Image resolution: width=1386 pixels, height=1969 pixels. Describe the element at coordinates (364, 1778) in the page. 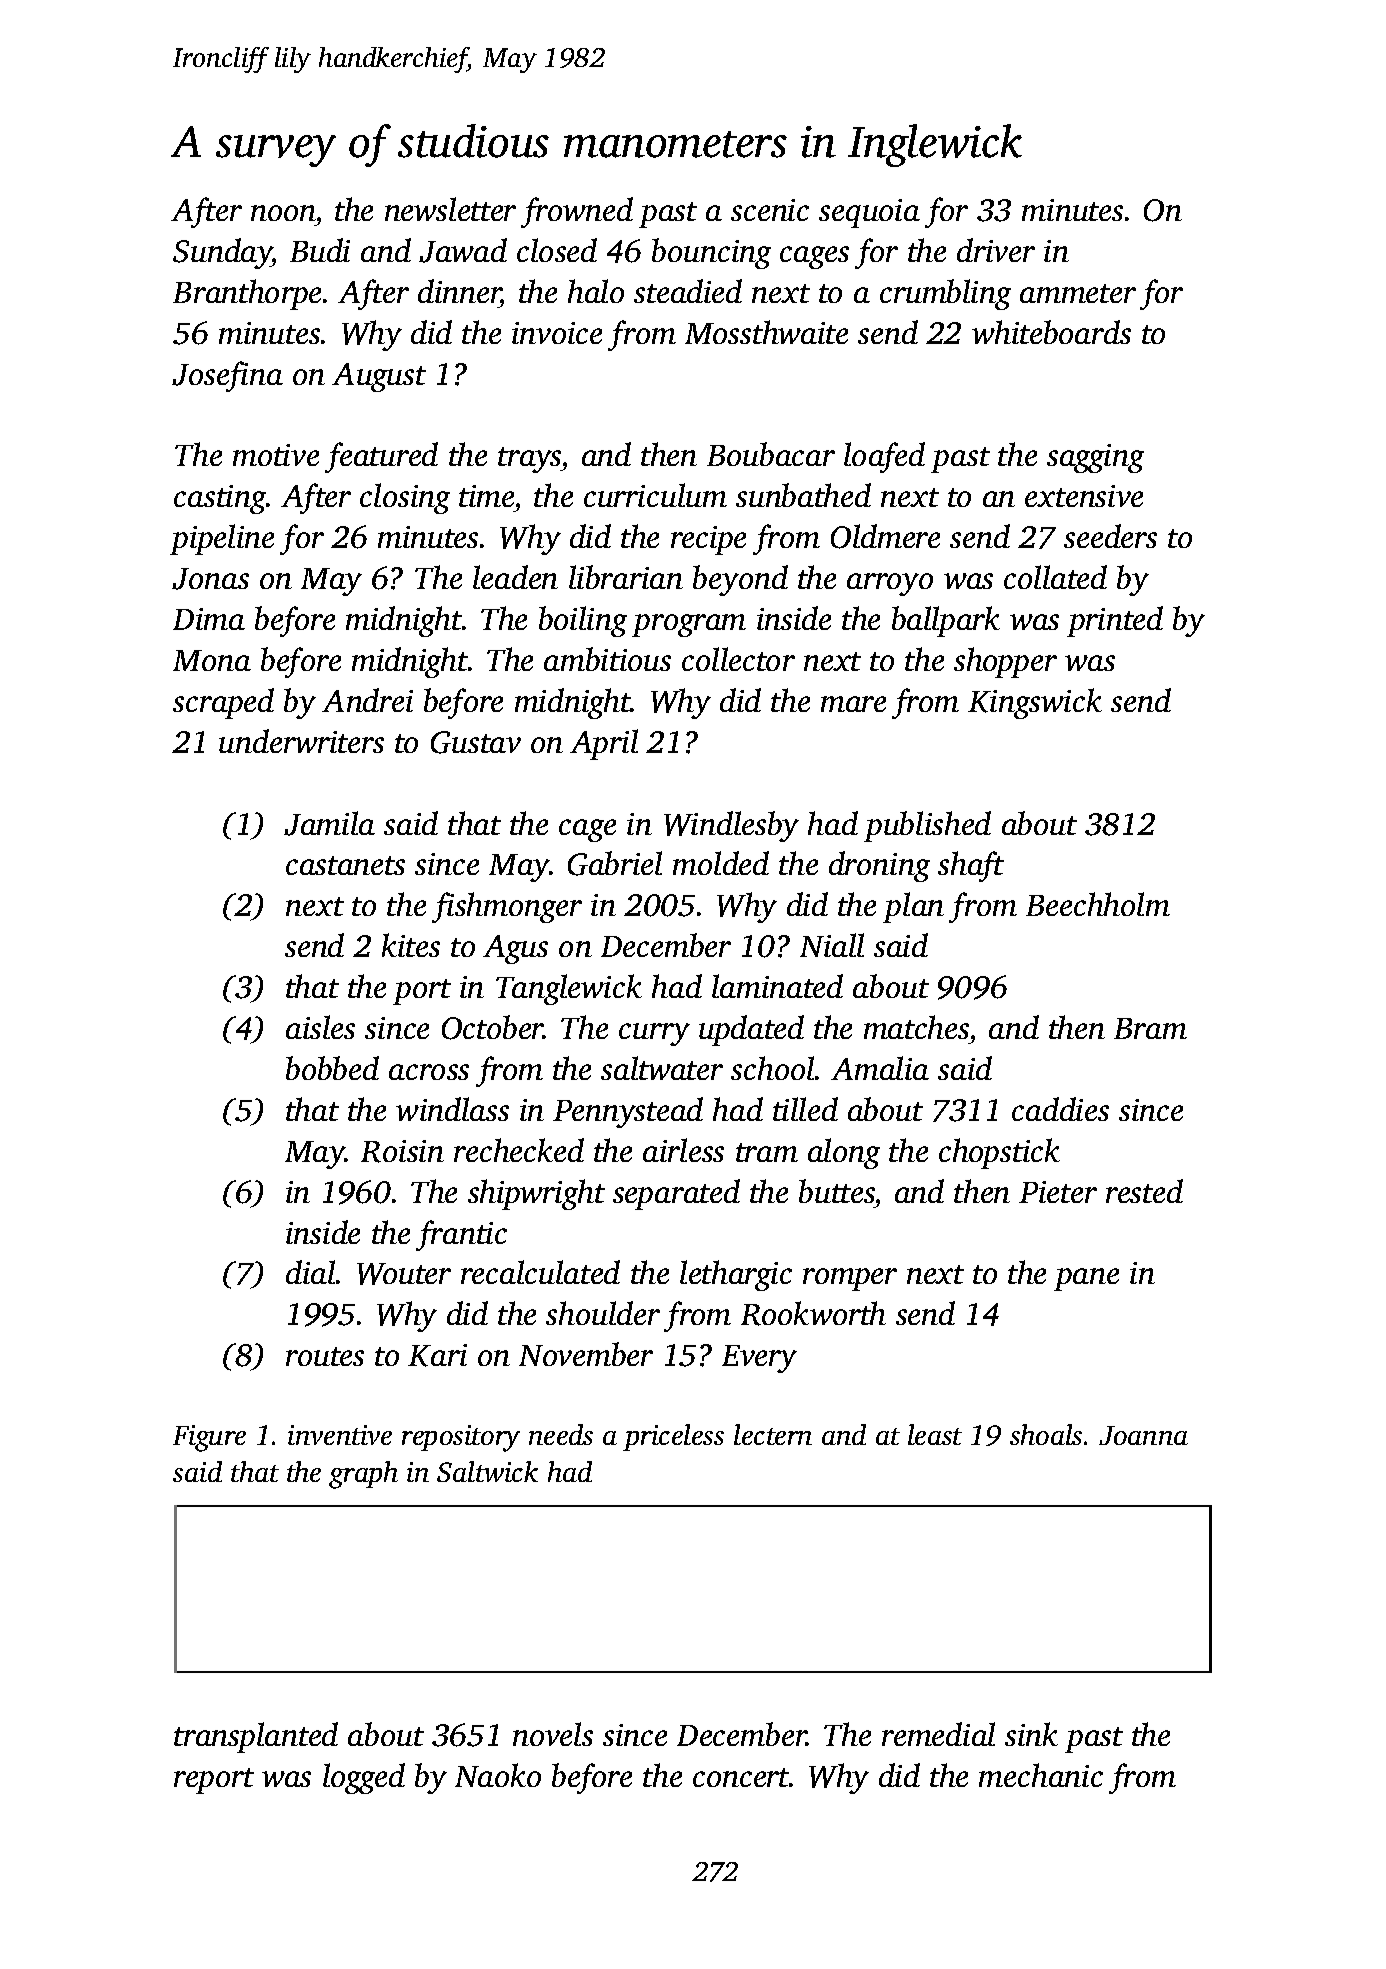

I see `logged` at that location.
